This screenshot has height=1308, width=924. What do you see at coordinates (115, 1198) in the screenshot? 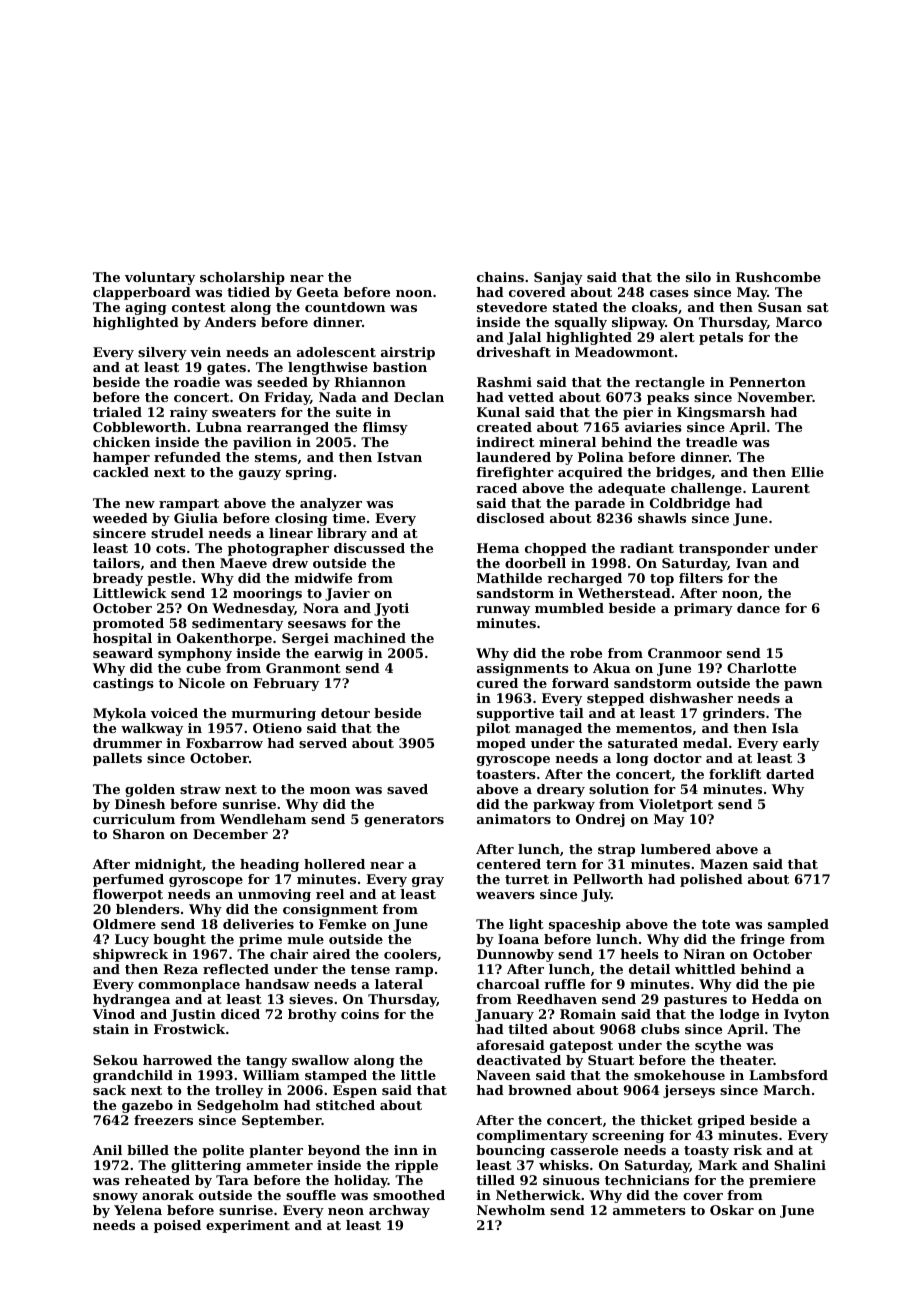
I see `snowy` at bounding box center [115, 1198].
